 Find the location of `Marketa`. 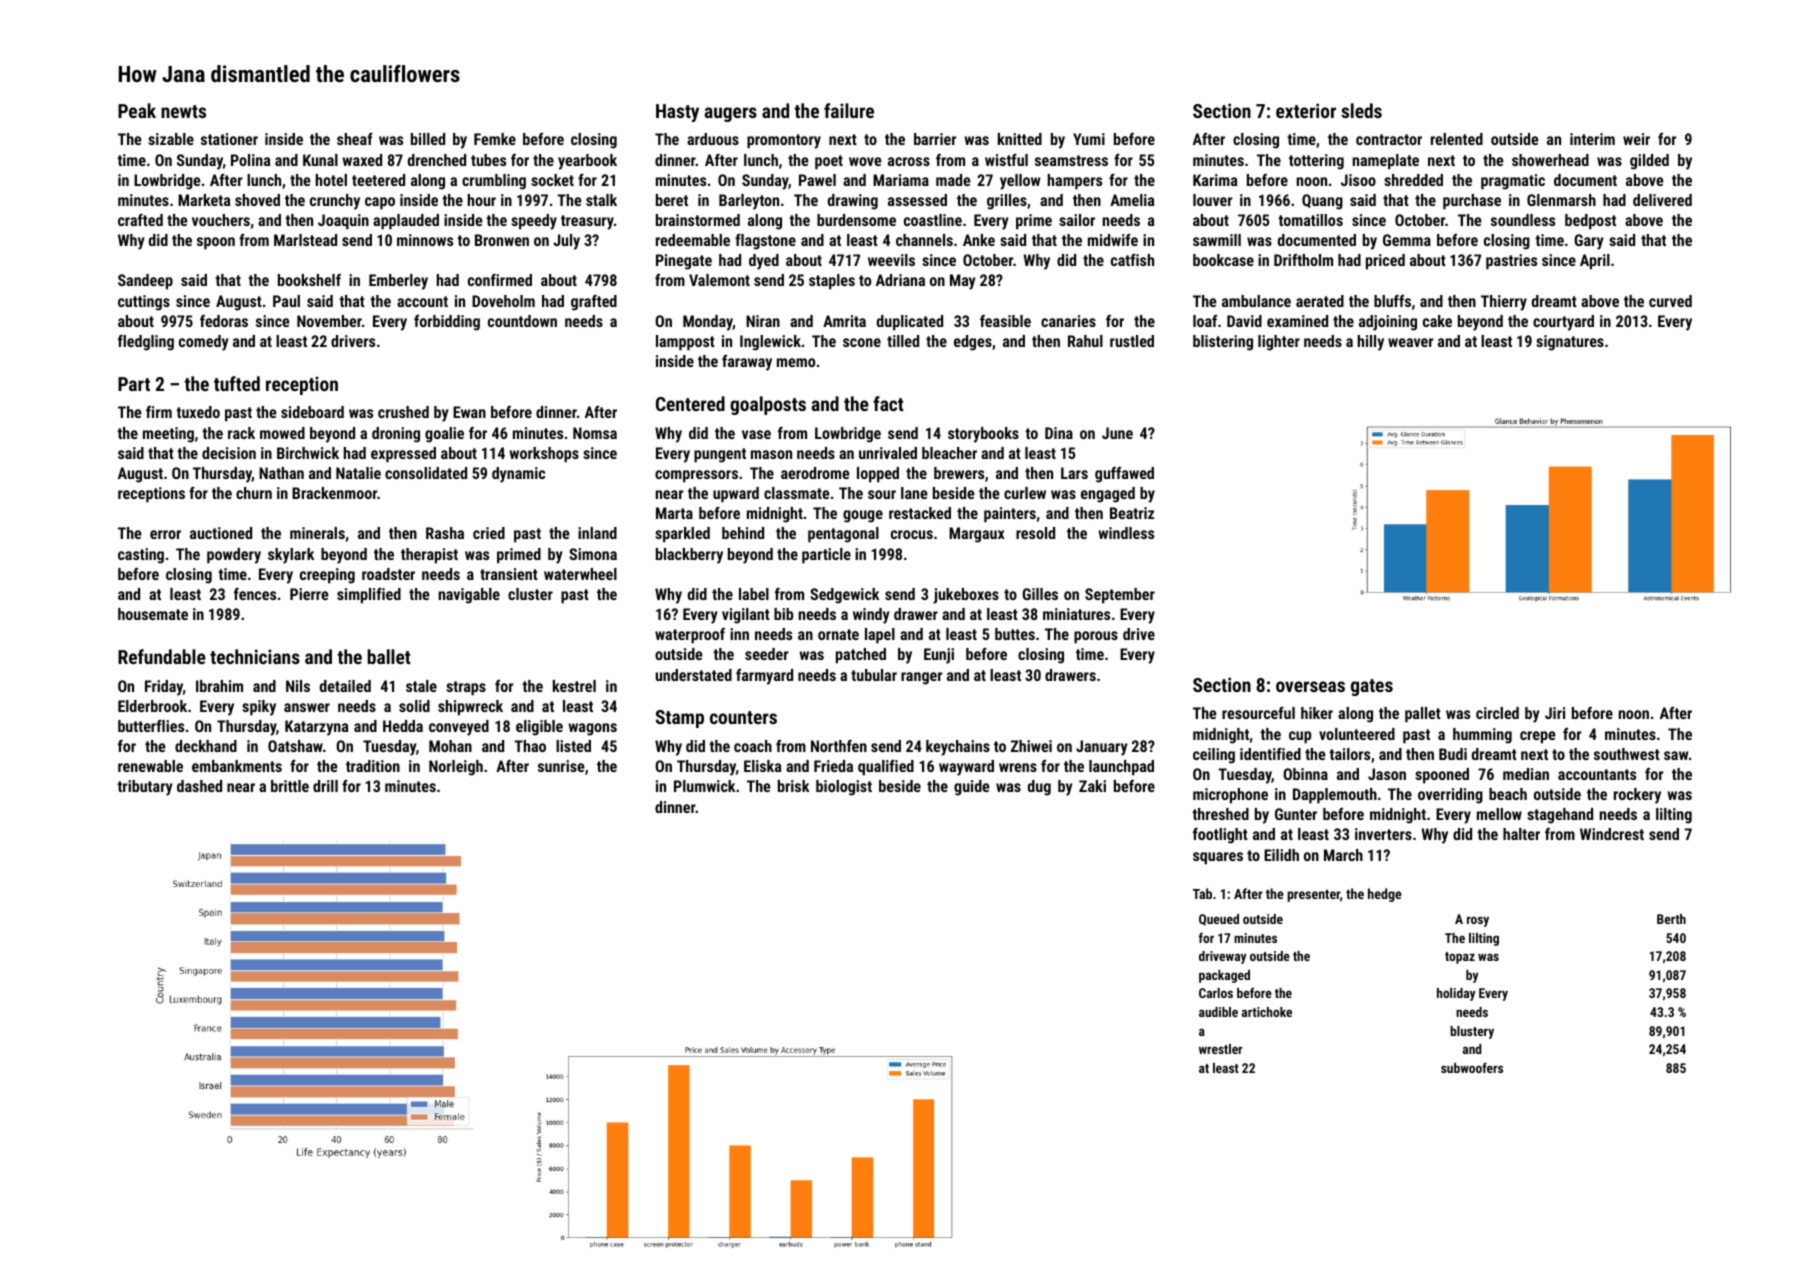

Marketa is located at coordinates (204, 200).
